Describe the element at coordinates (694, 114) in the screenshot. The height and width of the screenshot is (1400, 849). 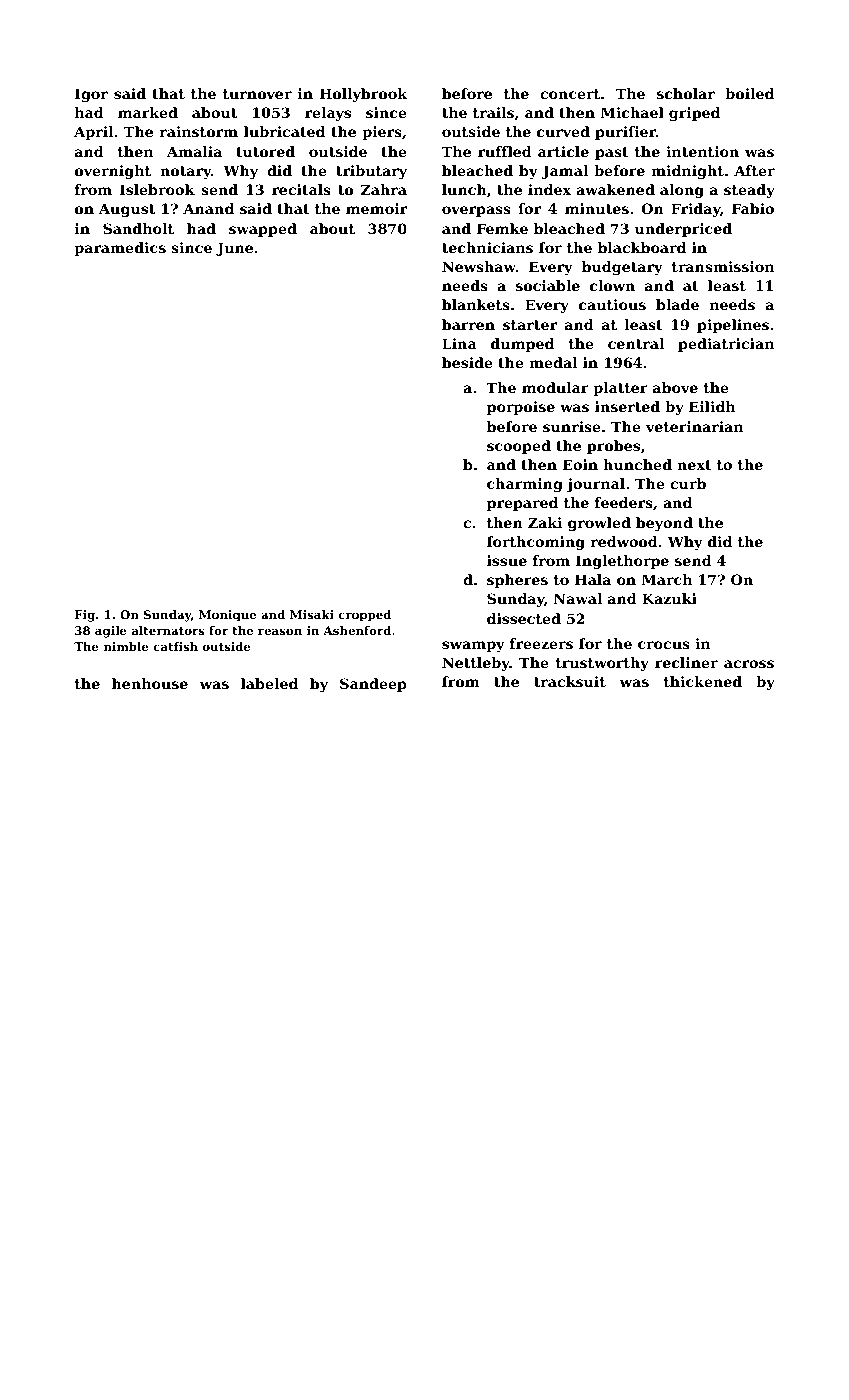
I see `griped` at that location.
